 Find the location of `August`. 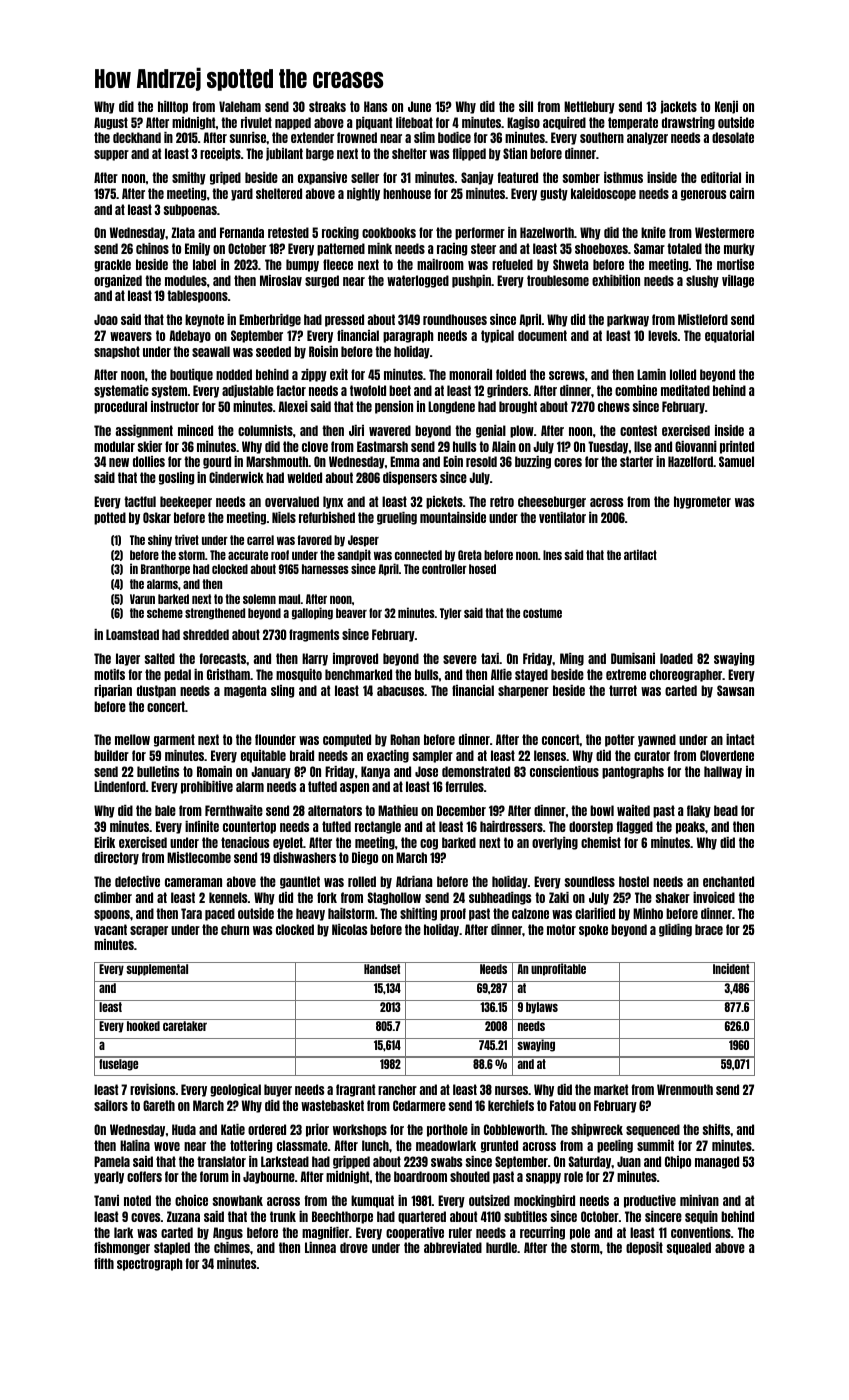

August is located at coordinates (111, 123).
